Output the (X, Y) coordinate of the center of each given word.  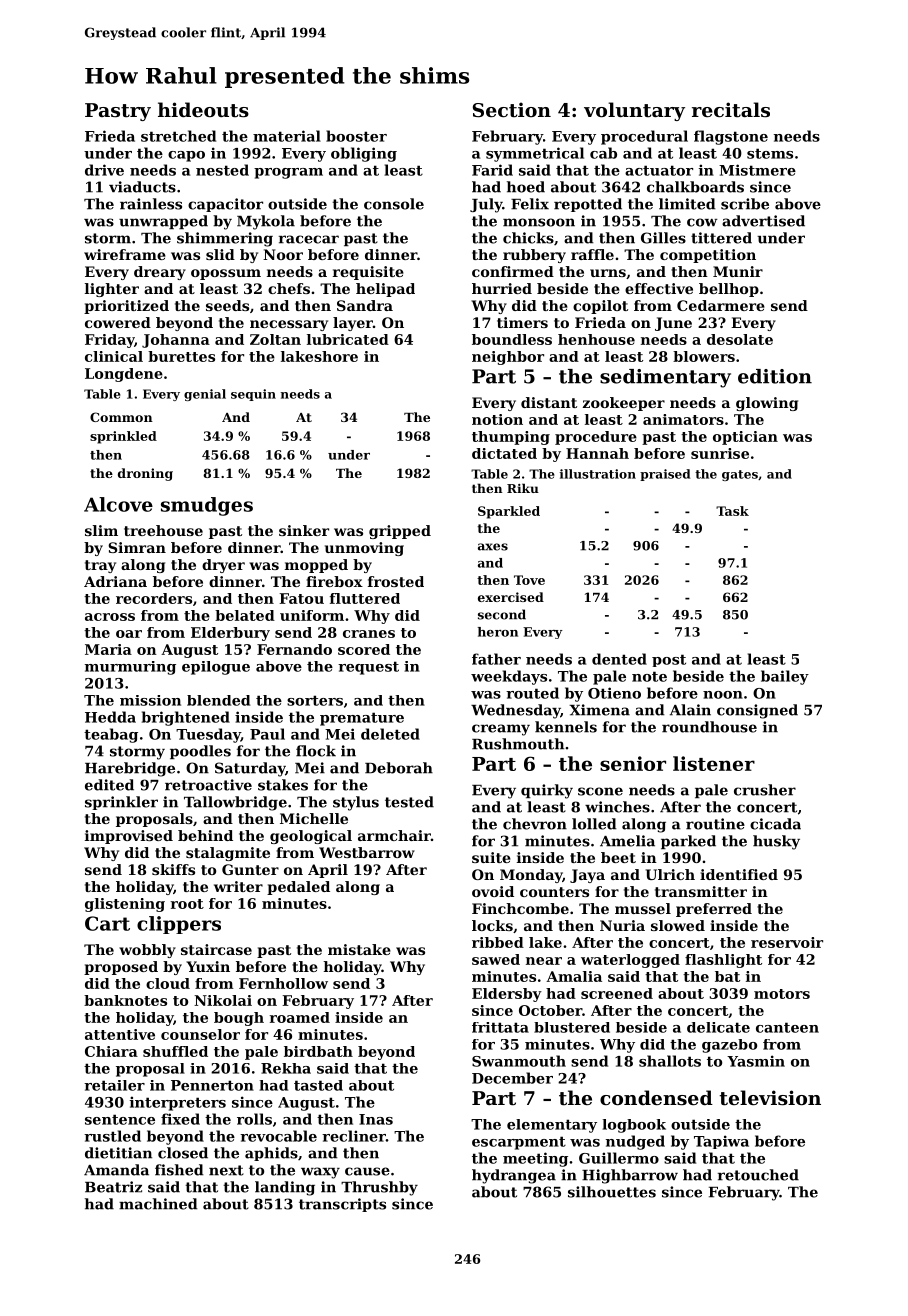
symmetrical (535, 154)
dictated (504, 453)
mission (150, 700)
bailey (785, 677)
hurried (502, 288)
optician (745, 438)
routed (532, 693)
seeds (227, 305)
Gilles (663, 238)
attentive (120, 1034)
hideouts (203, 110)
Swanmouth (519, 1061)
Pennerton (212, 1085)
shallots (670, 1061)
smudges (207, 506)
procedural (644, 137)
